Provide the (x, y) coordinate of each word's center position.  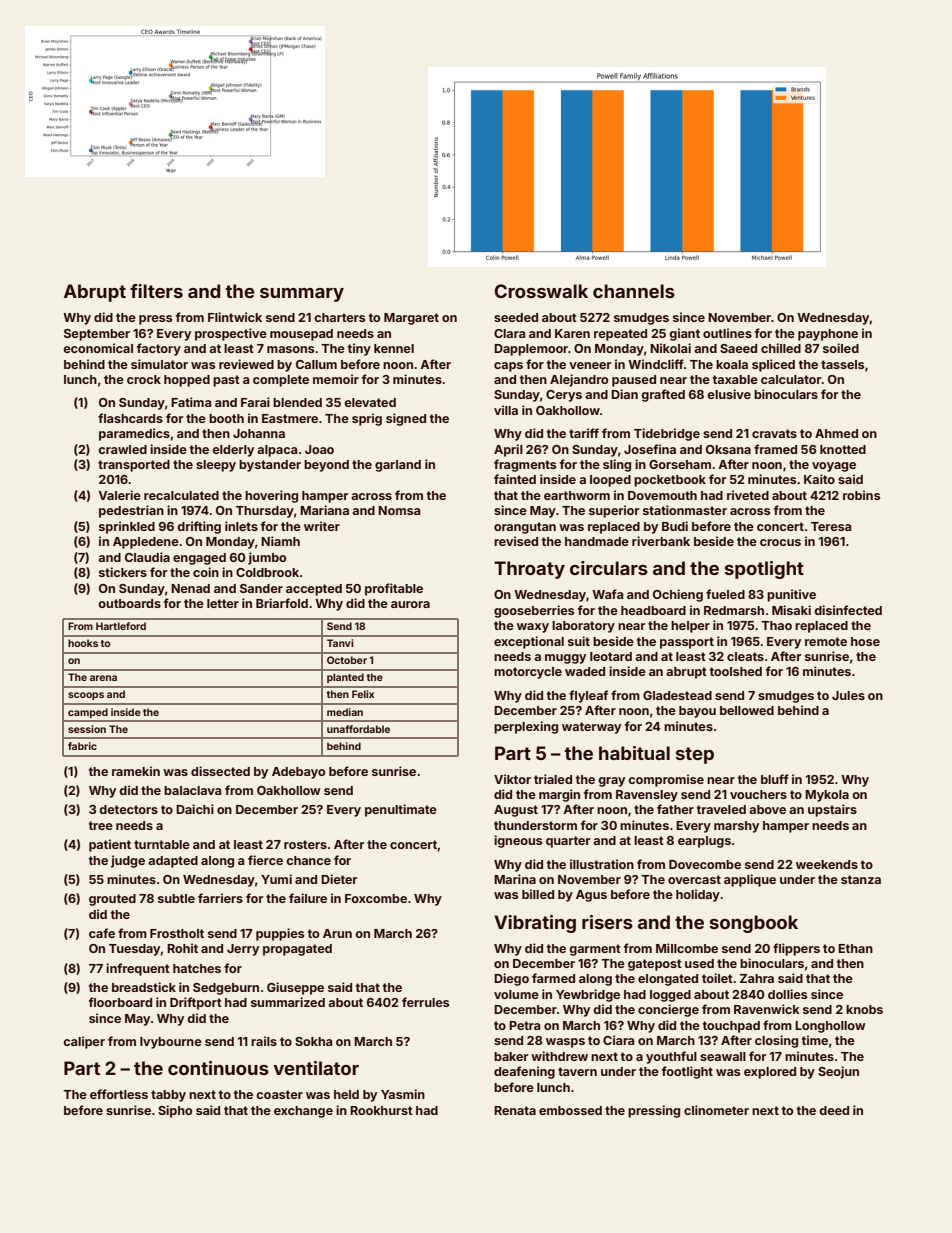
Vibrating (535, 924)
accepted (314, 590)
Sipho (175, 1111)
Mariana (324, 510)
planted (345, 678)
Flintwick (235, 317)
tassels (842, 364)
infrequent (138, 969)
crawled (122, 449)
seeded (516, 317)
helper (690, 627)
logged (670, 996)
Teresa (831, 526)
